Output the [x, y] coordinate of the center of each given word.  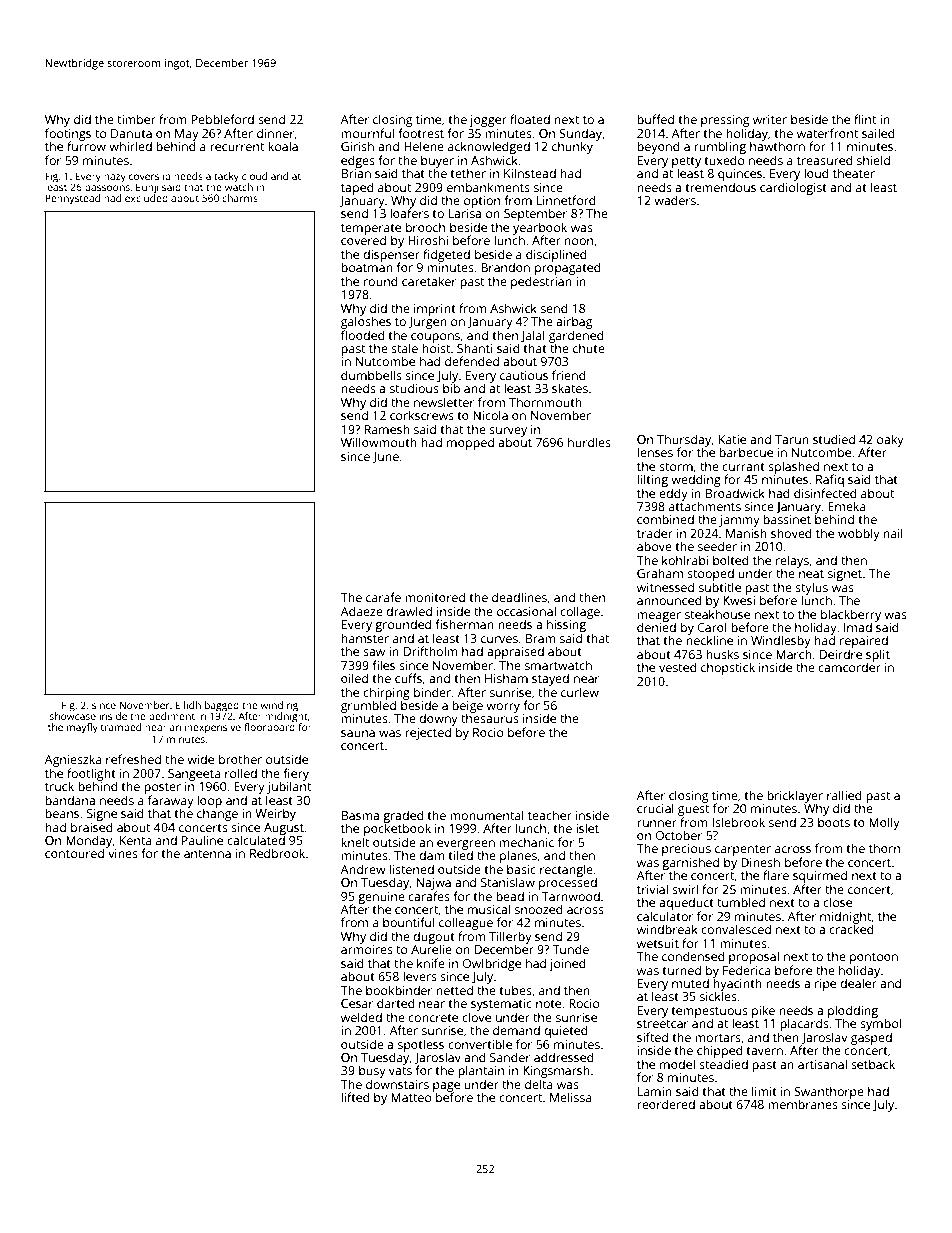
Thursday [684, 440]
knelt [355, 842]
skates [570, 388]
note [548, 1004]
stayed [550, 679]
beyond [658, 147]
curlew [580, 692]
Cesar [357, 1003]
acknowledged [489, 147]
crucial [655, 808]
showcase [73, 716]
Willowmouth [379, 442]
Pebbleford [223, 119]
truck [59, 786]
